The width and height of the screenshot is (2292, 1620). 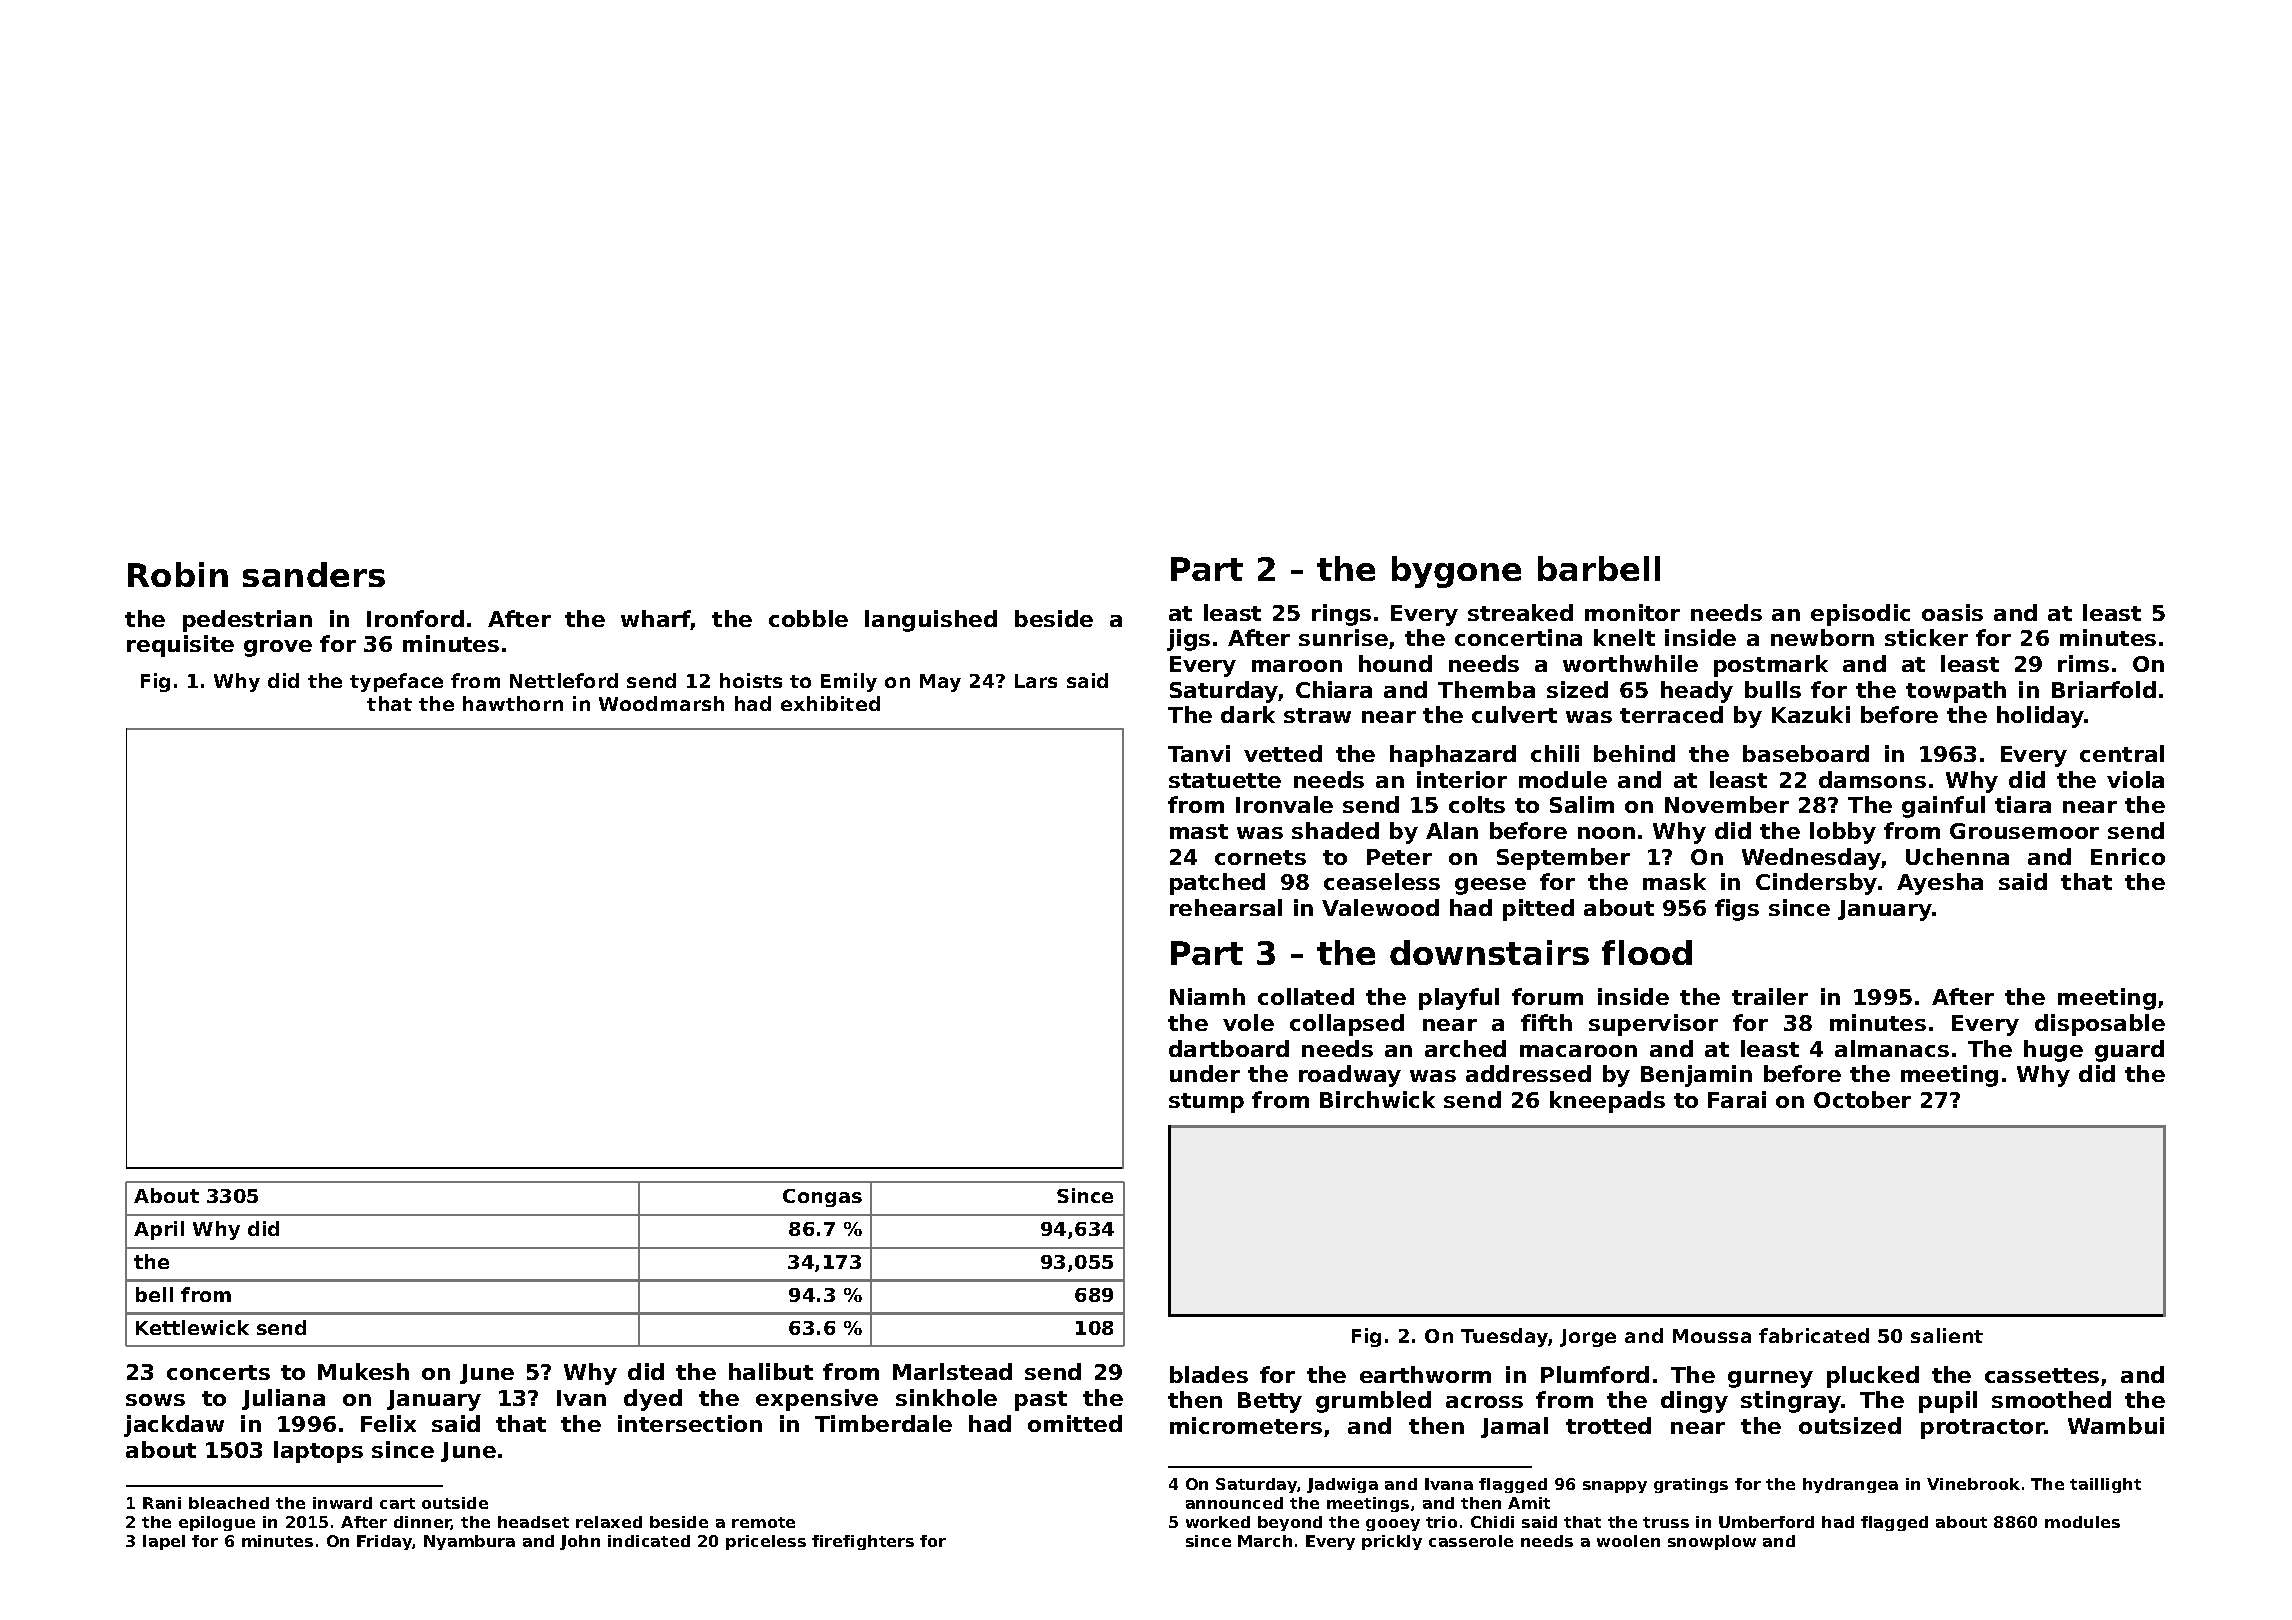 What do you see at coordinates (1471, 1541) in the screenshot?
I see `casserole` at bounding box center [1471, 1541].
